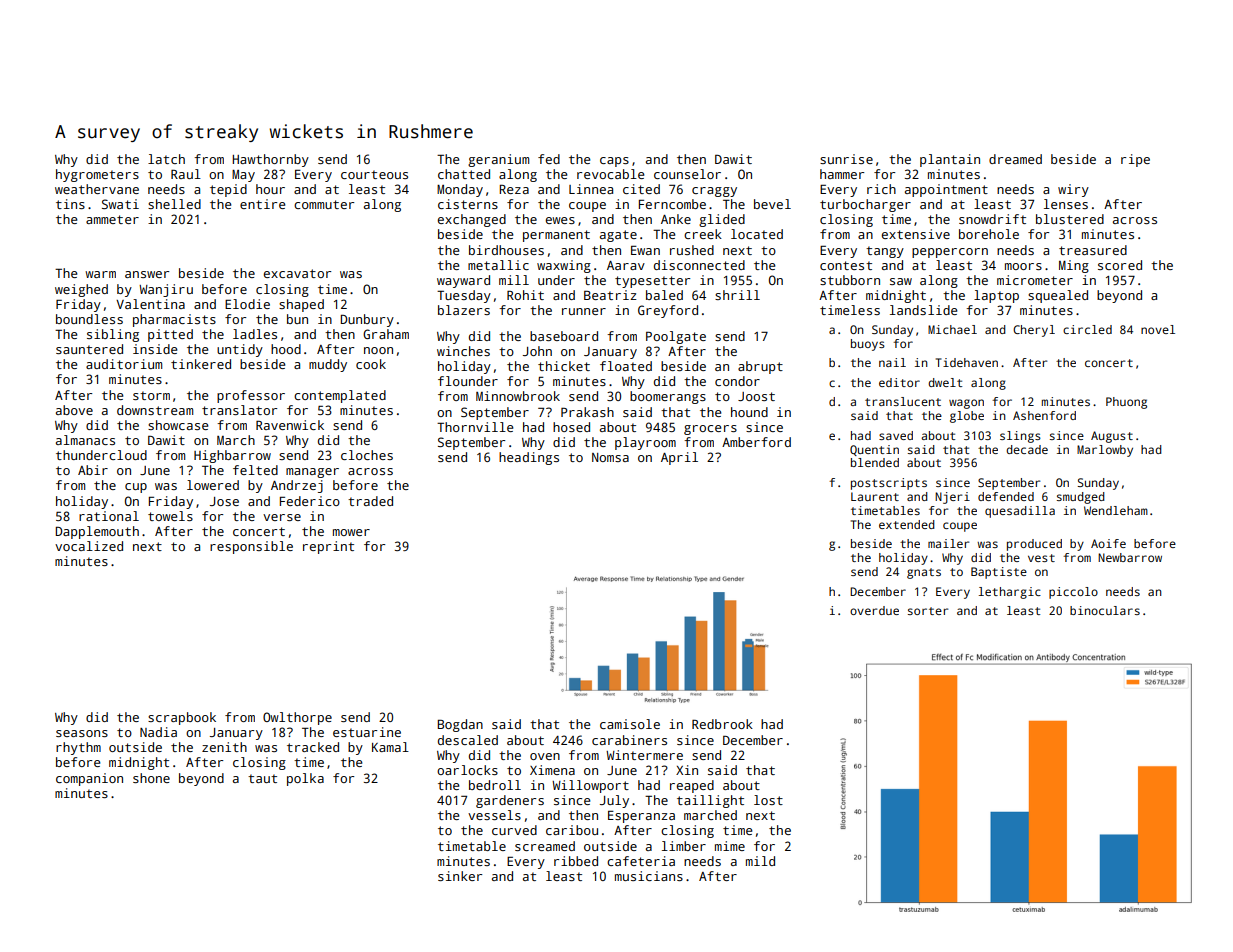  What do you see at coordinates (460, 876) in the screenshot?
I see `sinker` at bounding box center [460, 876].
